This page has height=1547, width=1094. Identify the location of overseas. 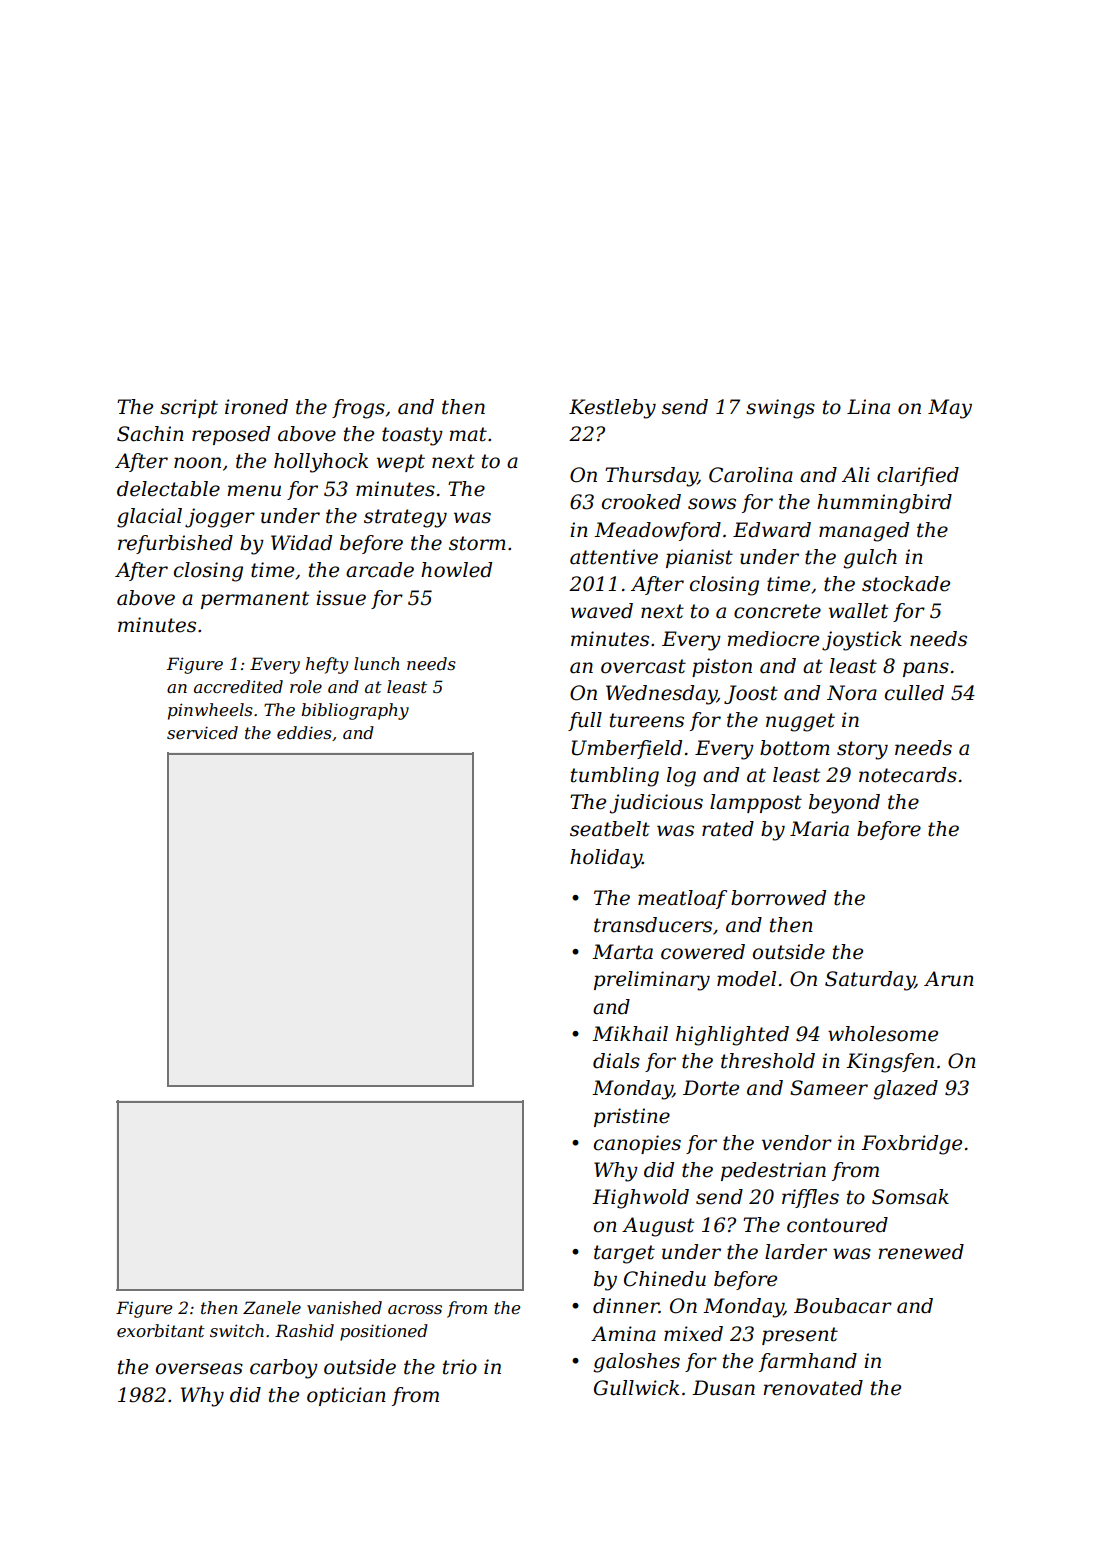
(199, 1369).
